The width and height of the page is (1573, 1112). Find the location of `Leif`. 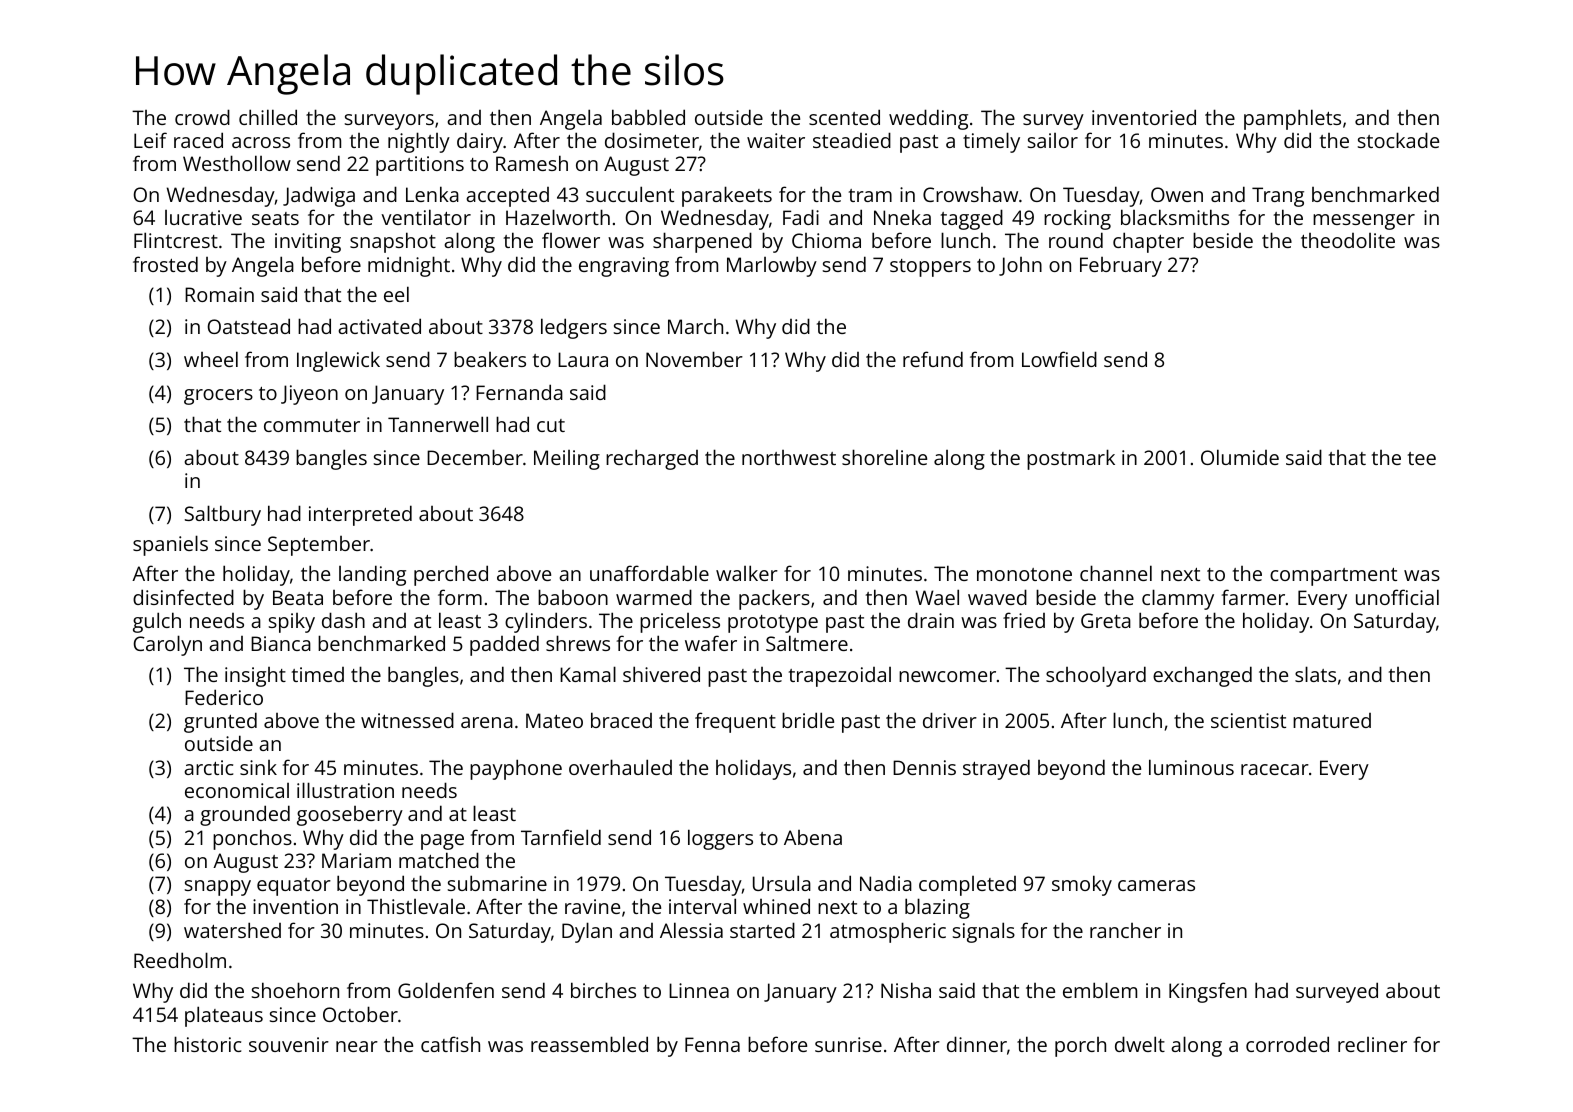

Leif is located at coordinates (150, 140).
